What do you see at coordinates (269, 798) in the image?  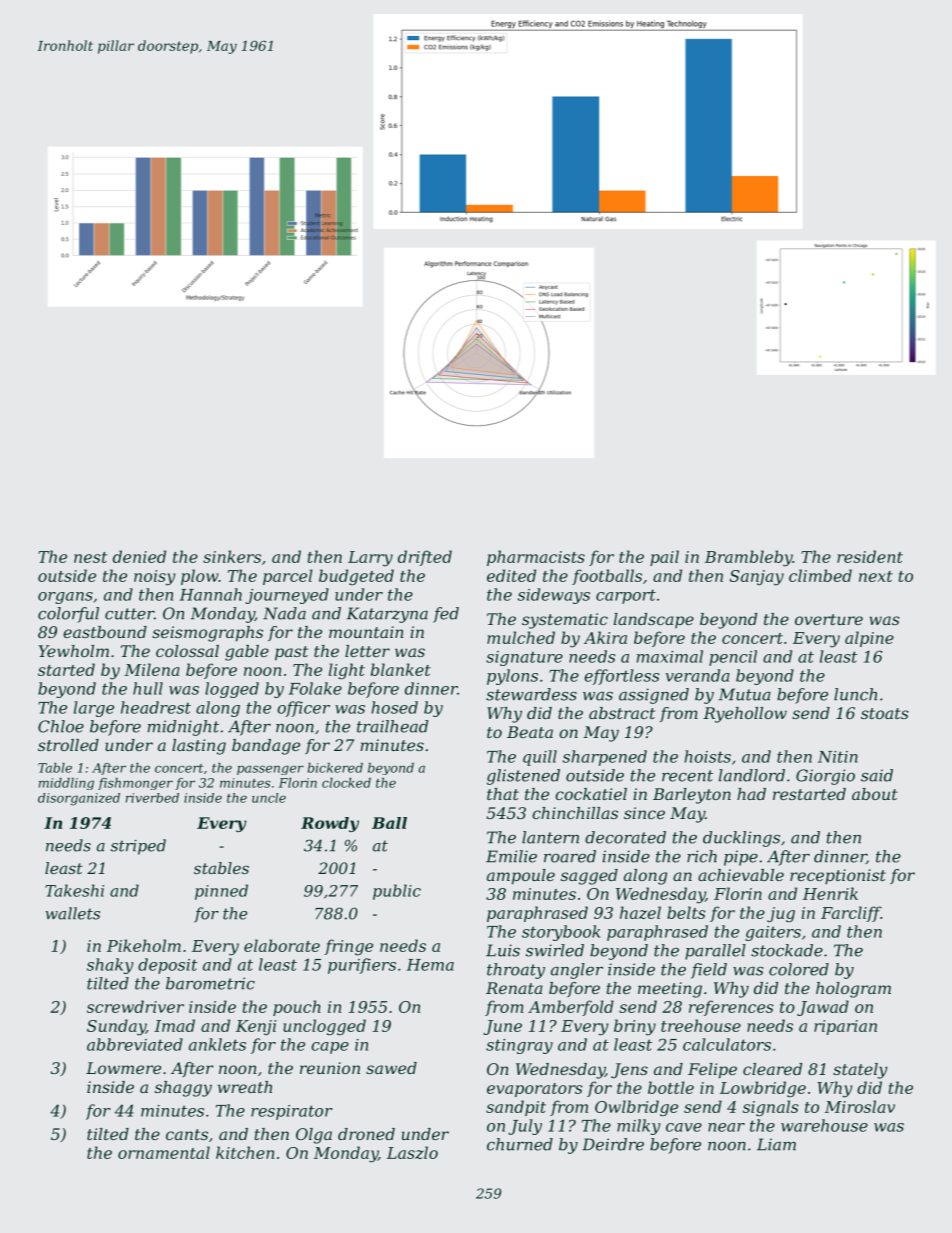 I see `uncle` at bounding box center [269, 798].
